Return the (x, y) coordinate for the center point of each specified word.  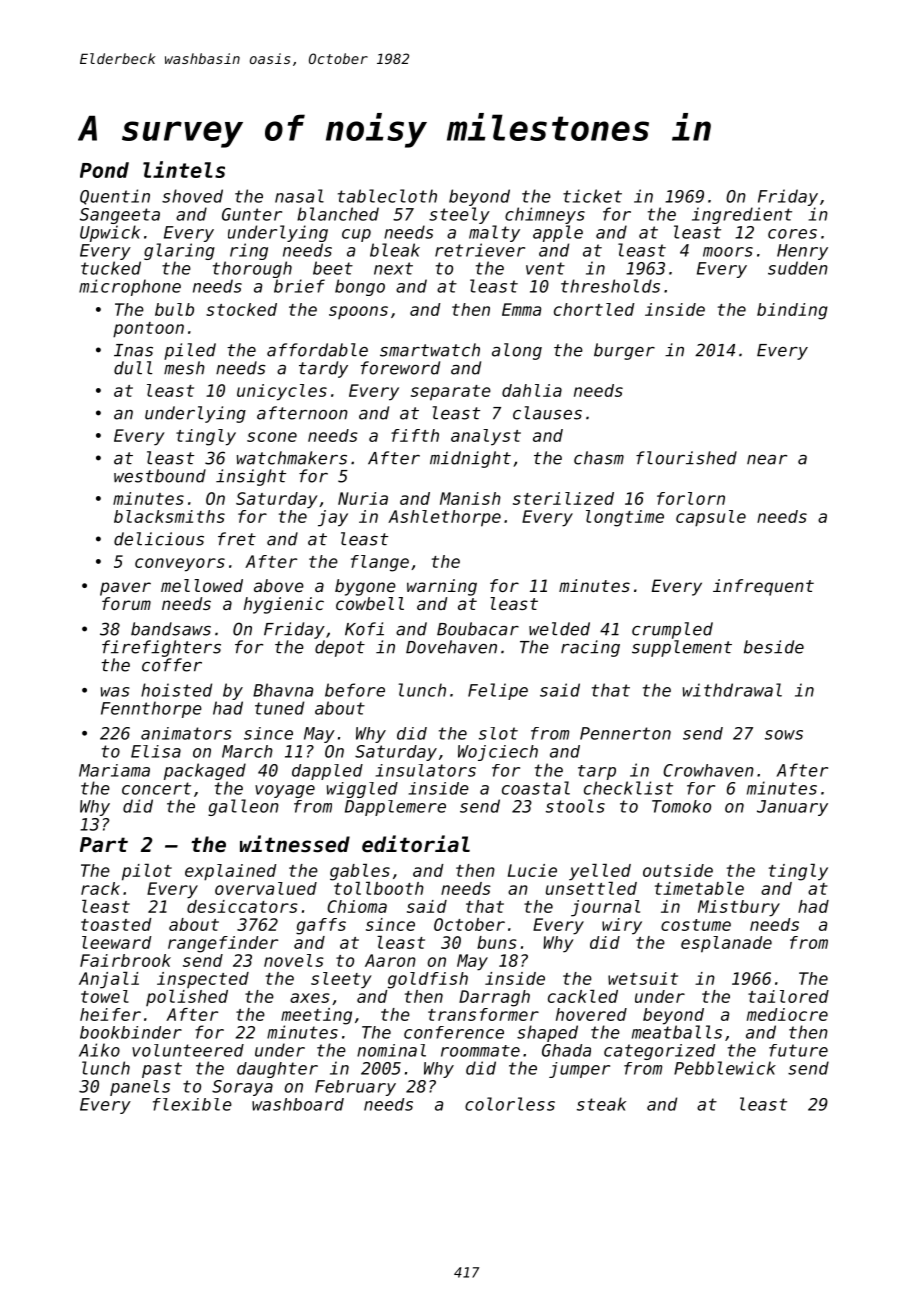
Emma (521, 309)
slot (498, 733)
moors (728, 252)
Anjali (109, 980)
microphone (130, 287)
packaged (205, 771)
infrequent (763, 587)
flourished (686, 458)
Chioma (357, 906)
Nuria (363, 498)
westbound (160, 476)
